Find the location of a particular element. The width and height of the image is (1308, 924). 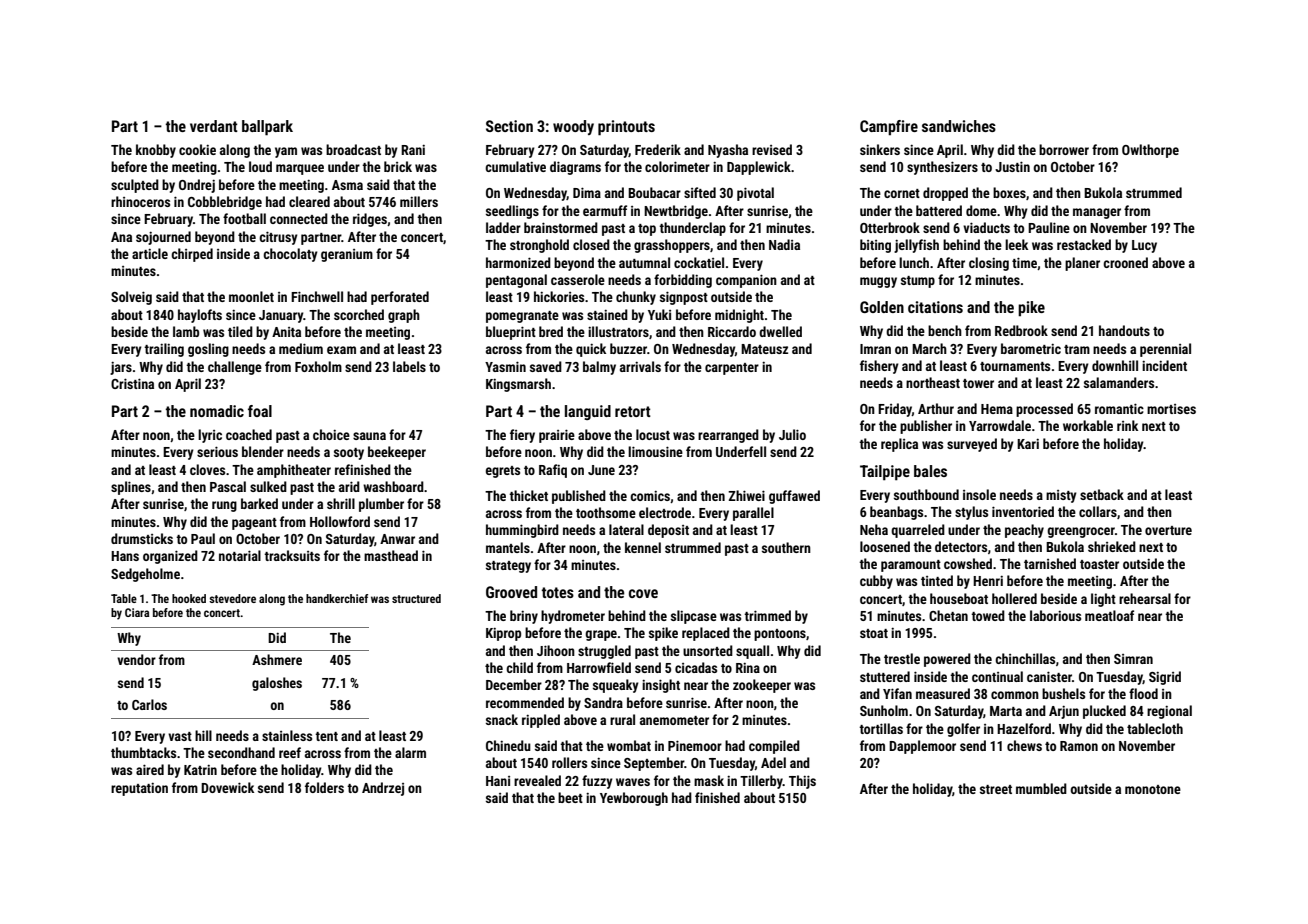

loosened is located at coordinates (885, 546).
